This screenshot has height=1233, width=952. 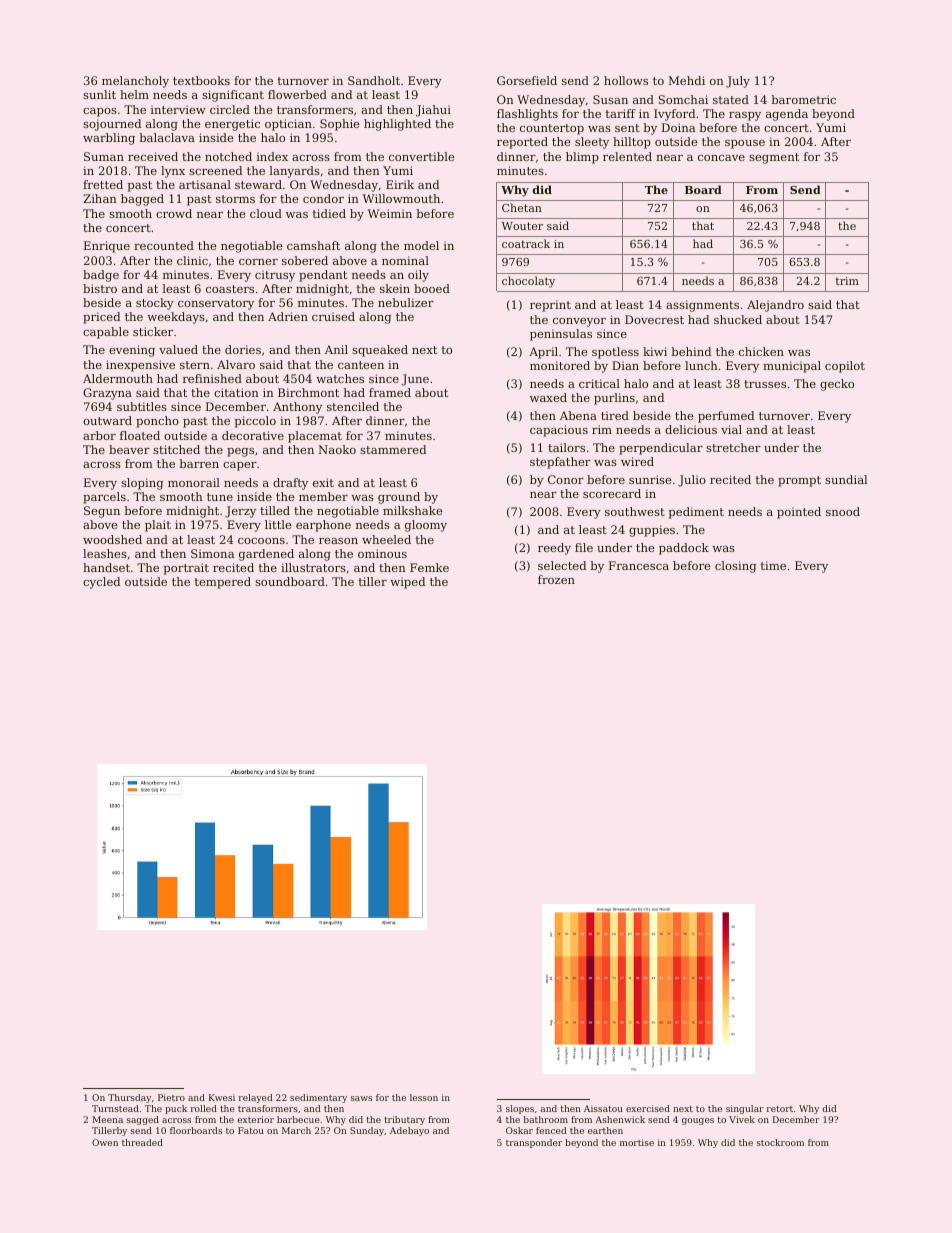 What do you see at coordinates (843, 511) in the screenshot?
I see `snood` at bounding box center [843, 511].
